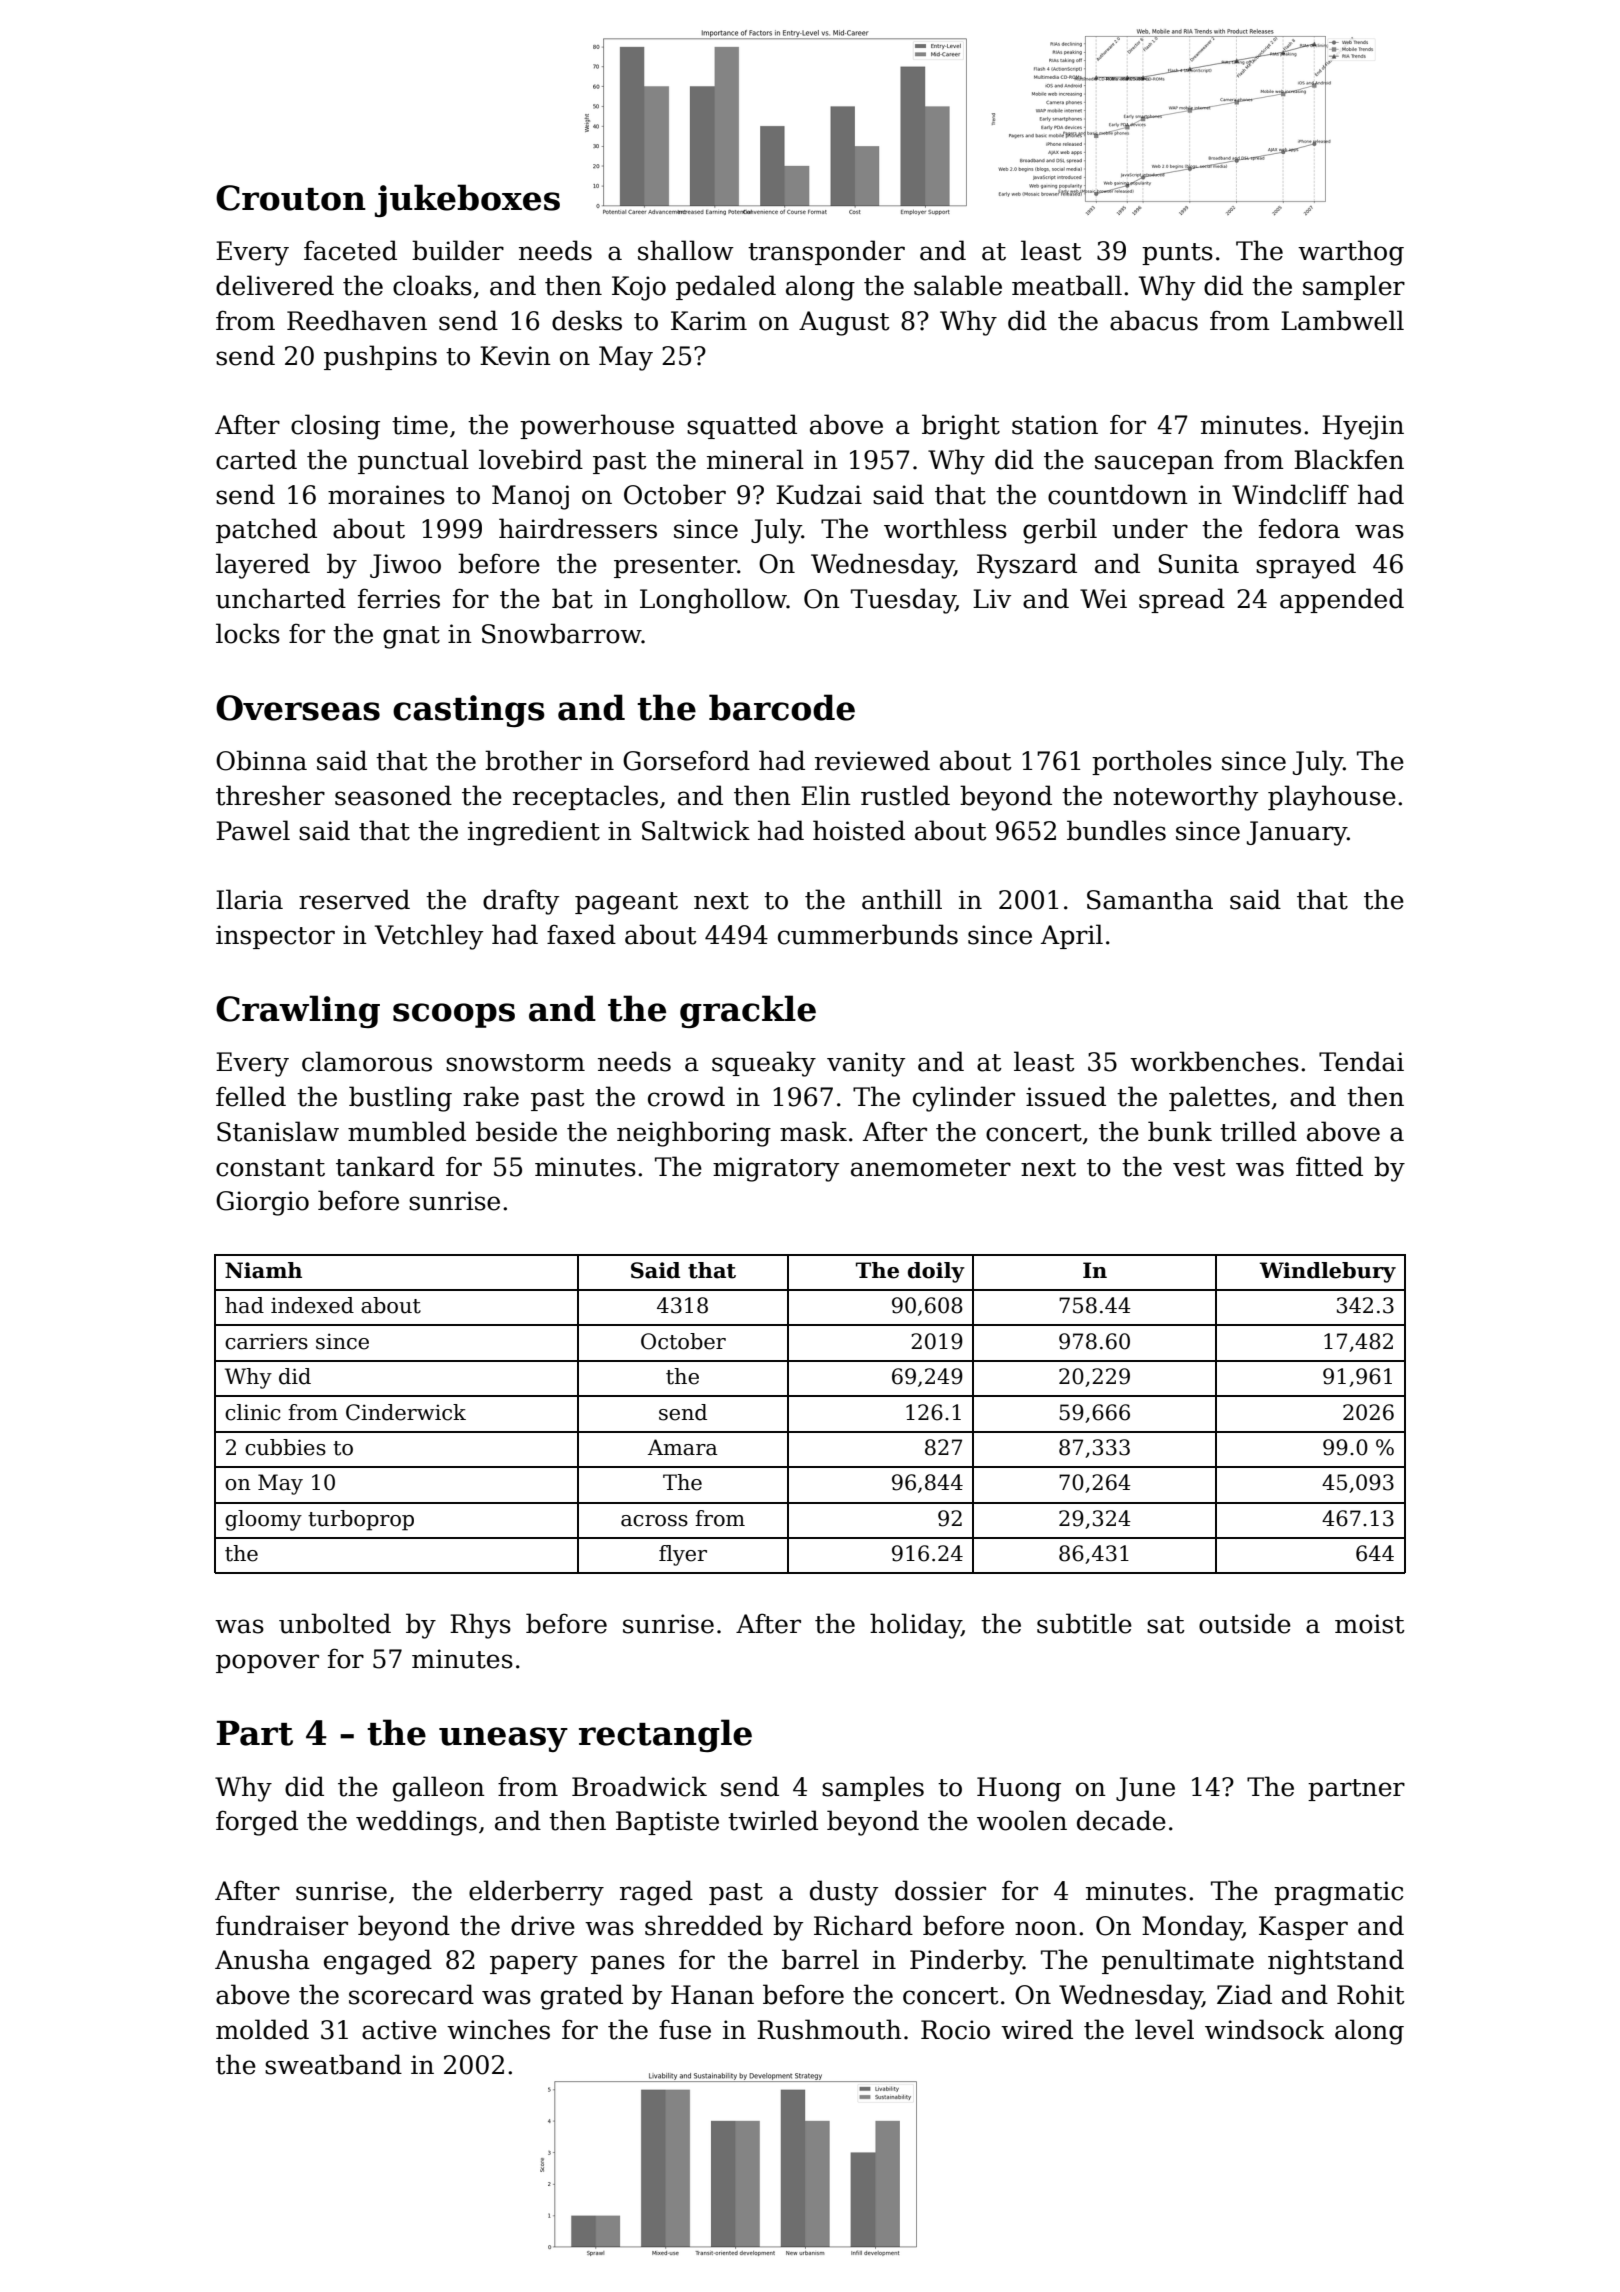 The height and width of the document is (2292, 1620). What do you see at coordinates (626, 903) in the document?
I see `pageant` at bounding box center [626, 903].
